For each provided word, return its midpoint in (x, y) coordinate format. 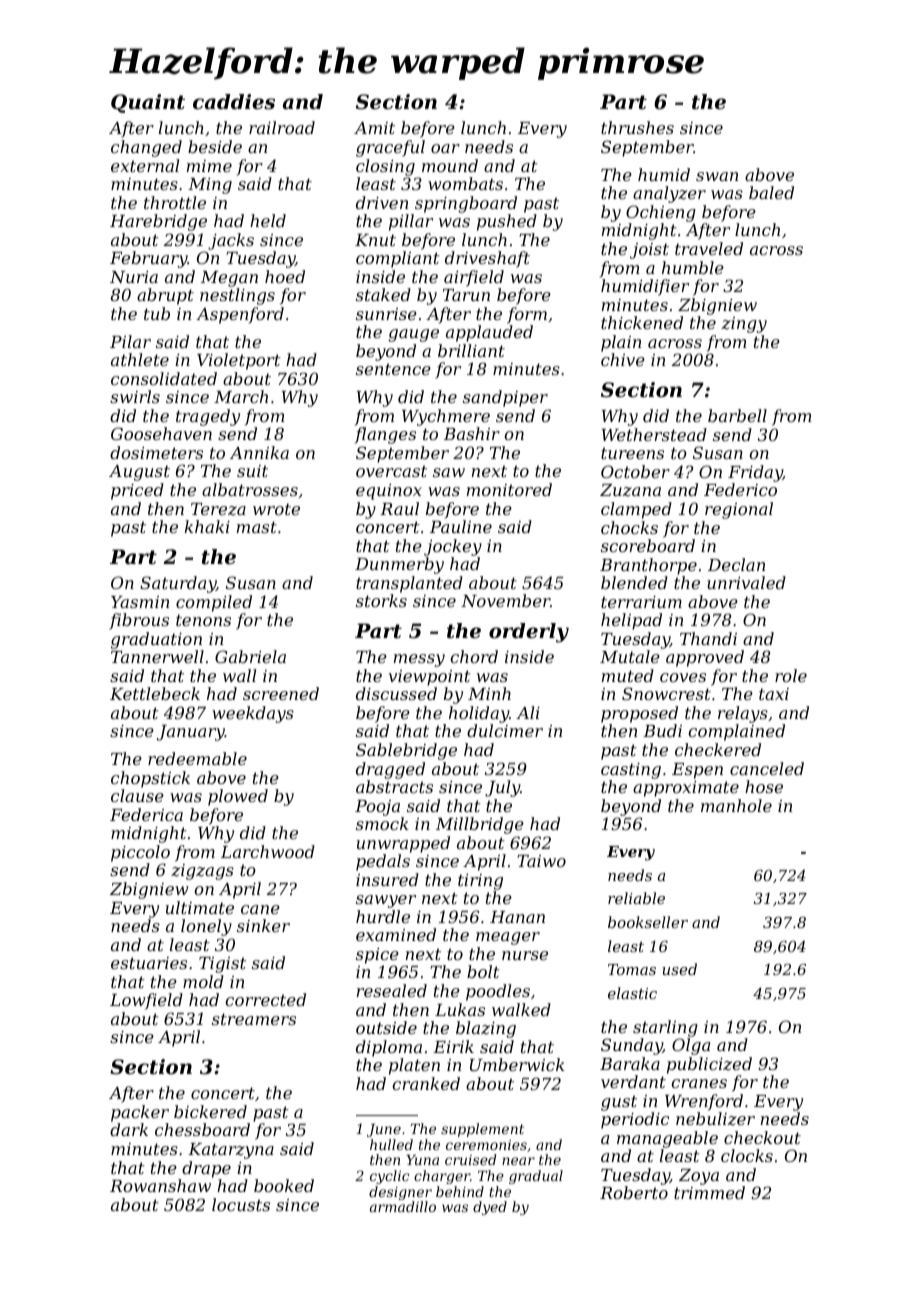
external (145, 165)
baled (771, 192)
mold (203, 981)
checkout (762, 1137)
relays (743, 714)
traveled (709, 248)
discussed (396, 693)
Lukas (460, 1009)
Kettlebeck (155, 693)
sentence (393, 369)
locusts (241, 1204)
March (241, 396)
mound (450, 165)
